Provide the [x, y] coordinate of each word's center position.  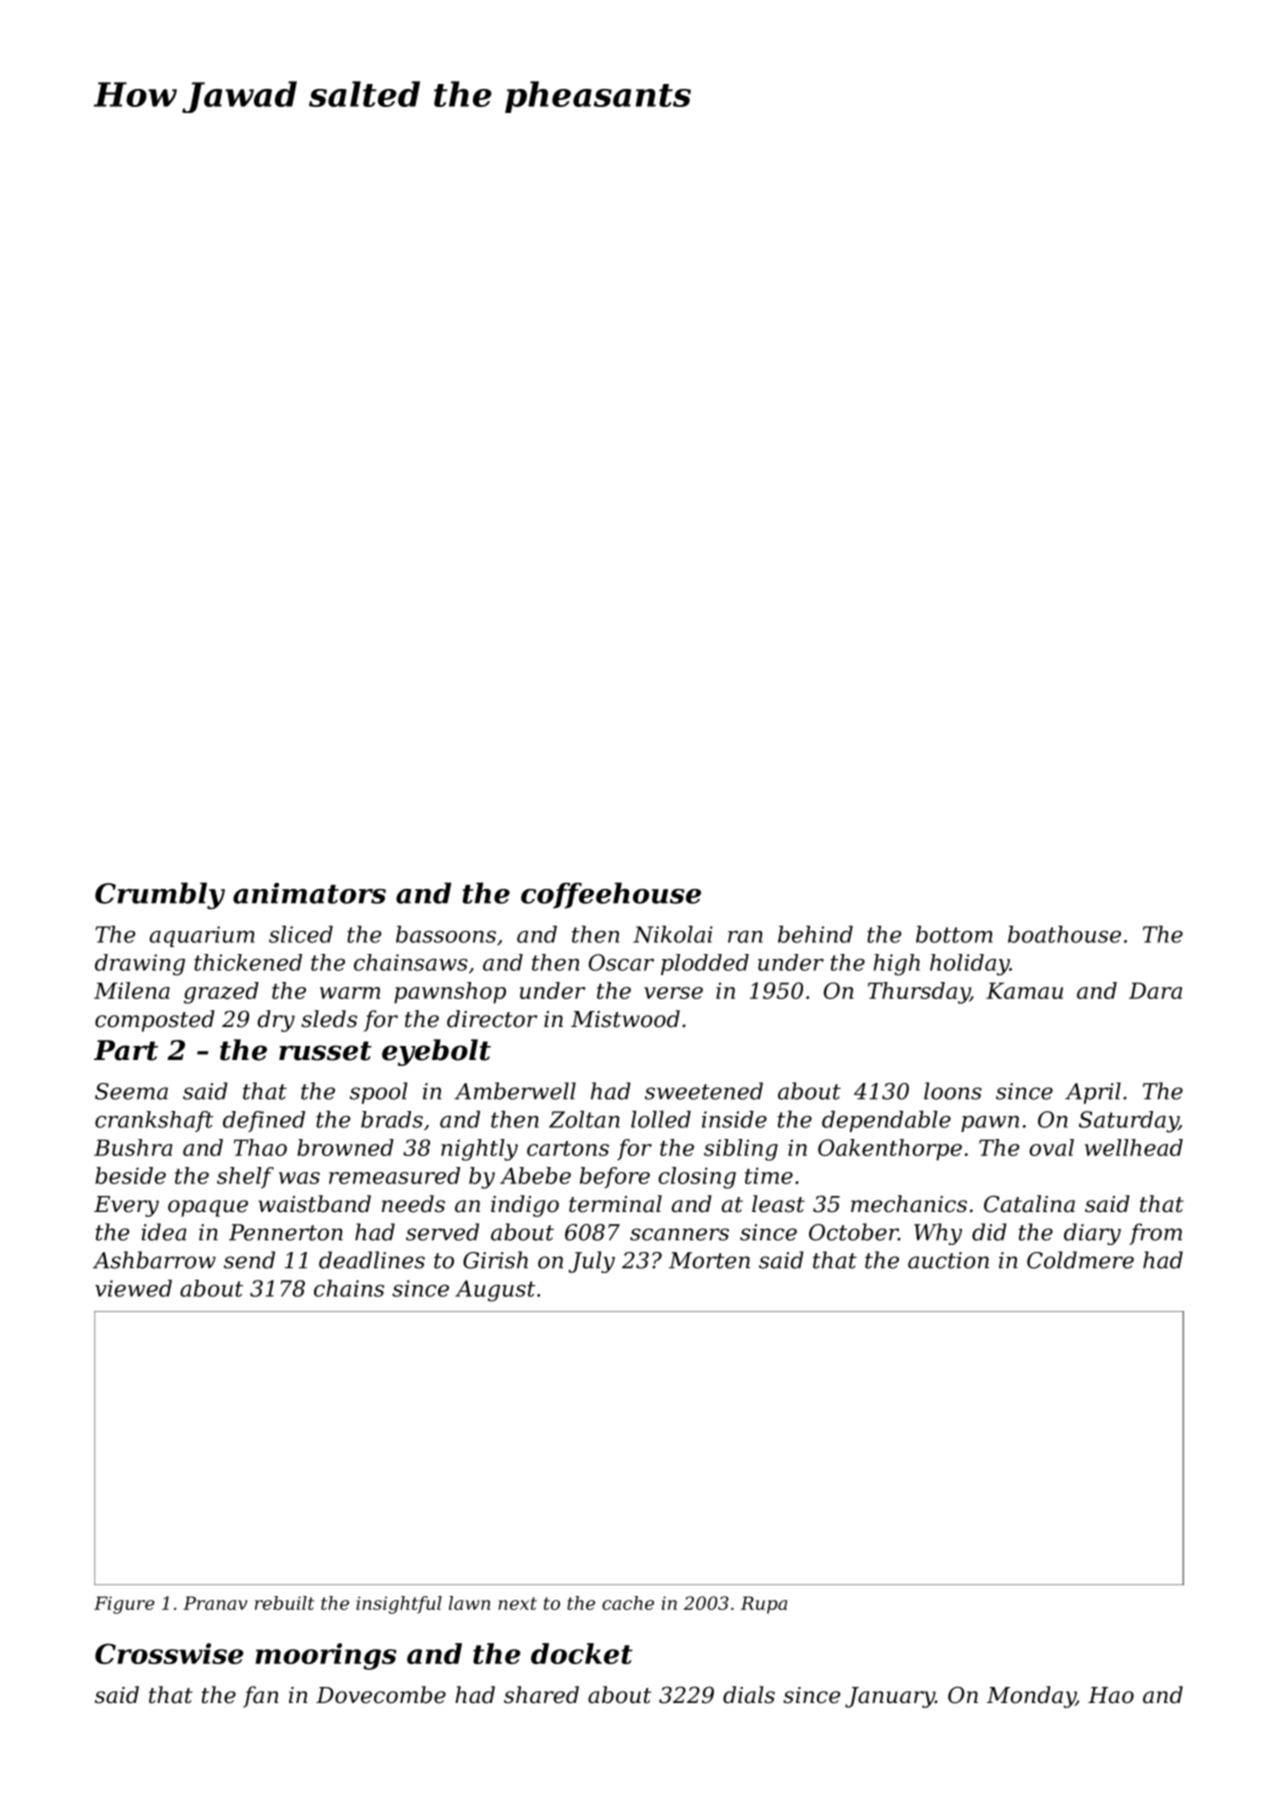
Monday [1031, 1697]
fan [261, 1697]
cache [628, 1603]
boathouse [1064, 934]
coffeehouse [611, 895]
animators [309, 893]
